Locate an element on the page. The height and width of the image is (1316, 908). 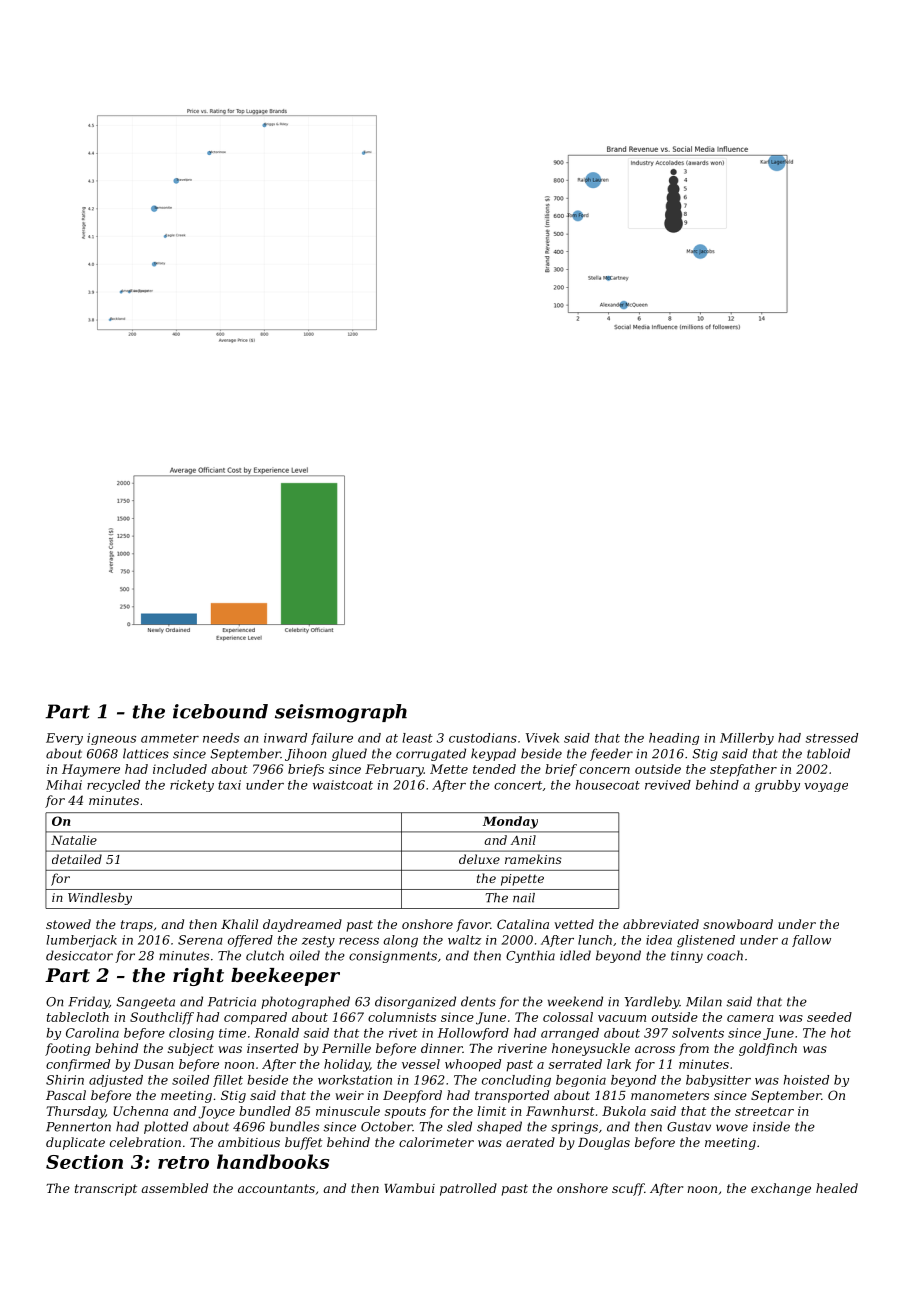
taxi is located at coordinates (229, 785).
